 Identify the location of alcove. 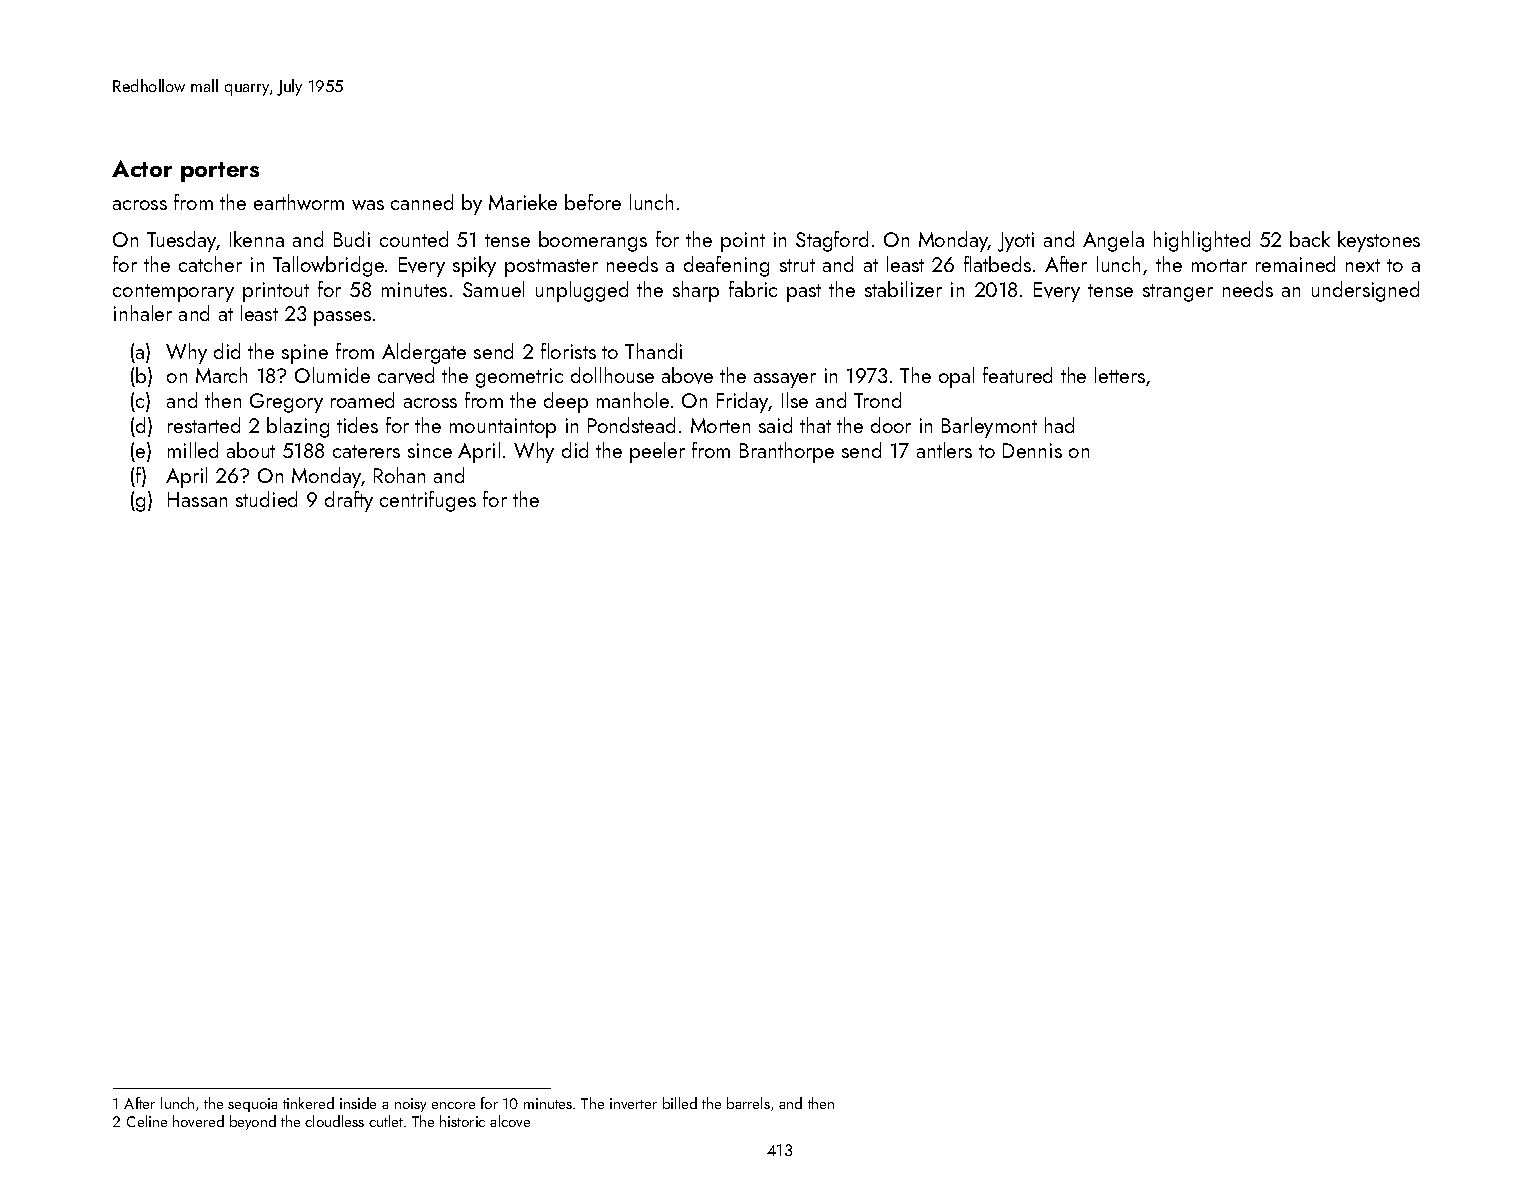
(510, 1121).
